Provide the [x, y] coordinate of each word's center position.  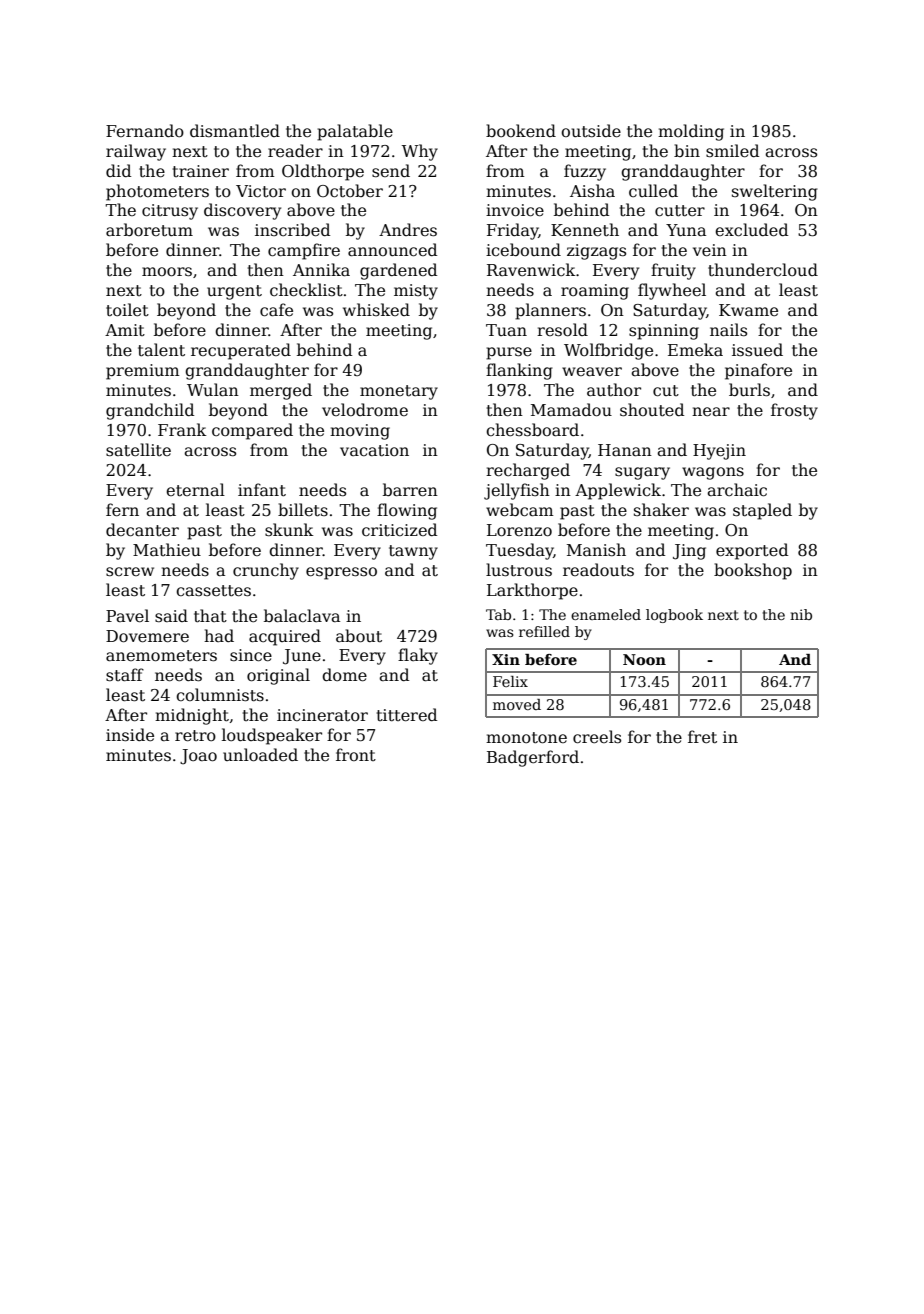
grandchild [150, 411]
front [356, 754]
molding [691, 132]
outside [591, 131]
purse [509, 353]
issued [757, 350]
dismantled [235, 130]
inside [130, 735]
